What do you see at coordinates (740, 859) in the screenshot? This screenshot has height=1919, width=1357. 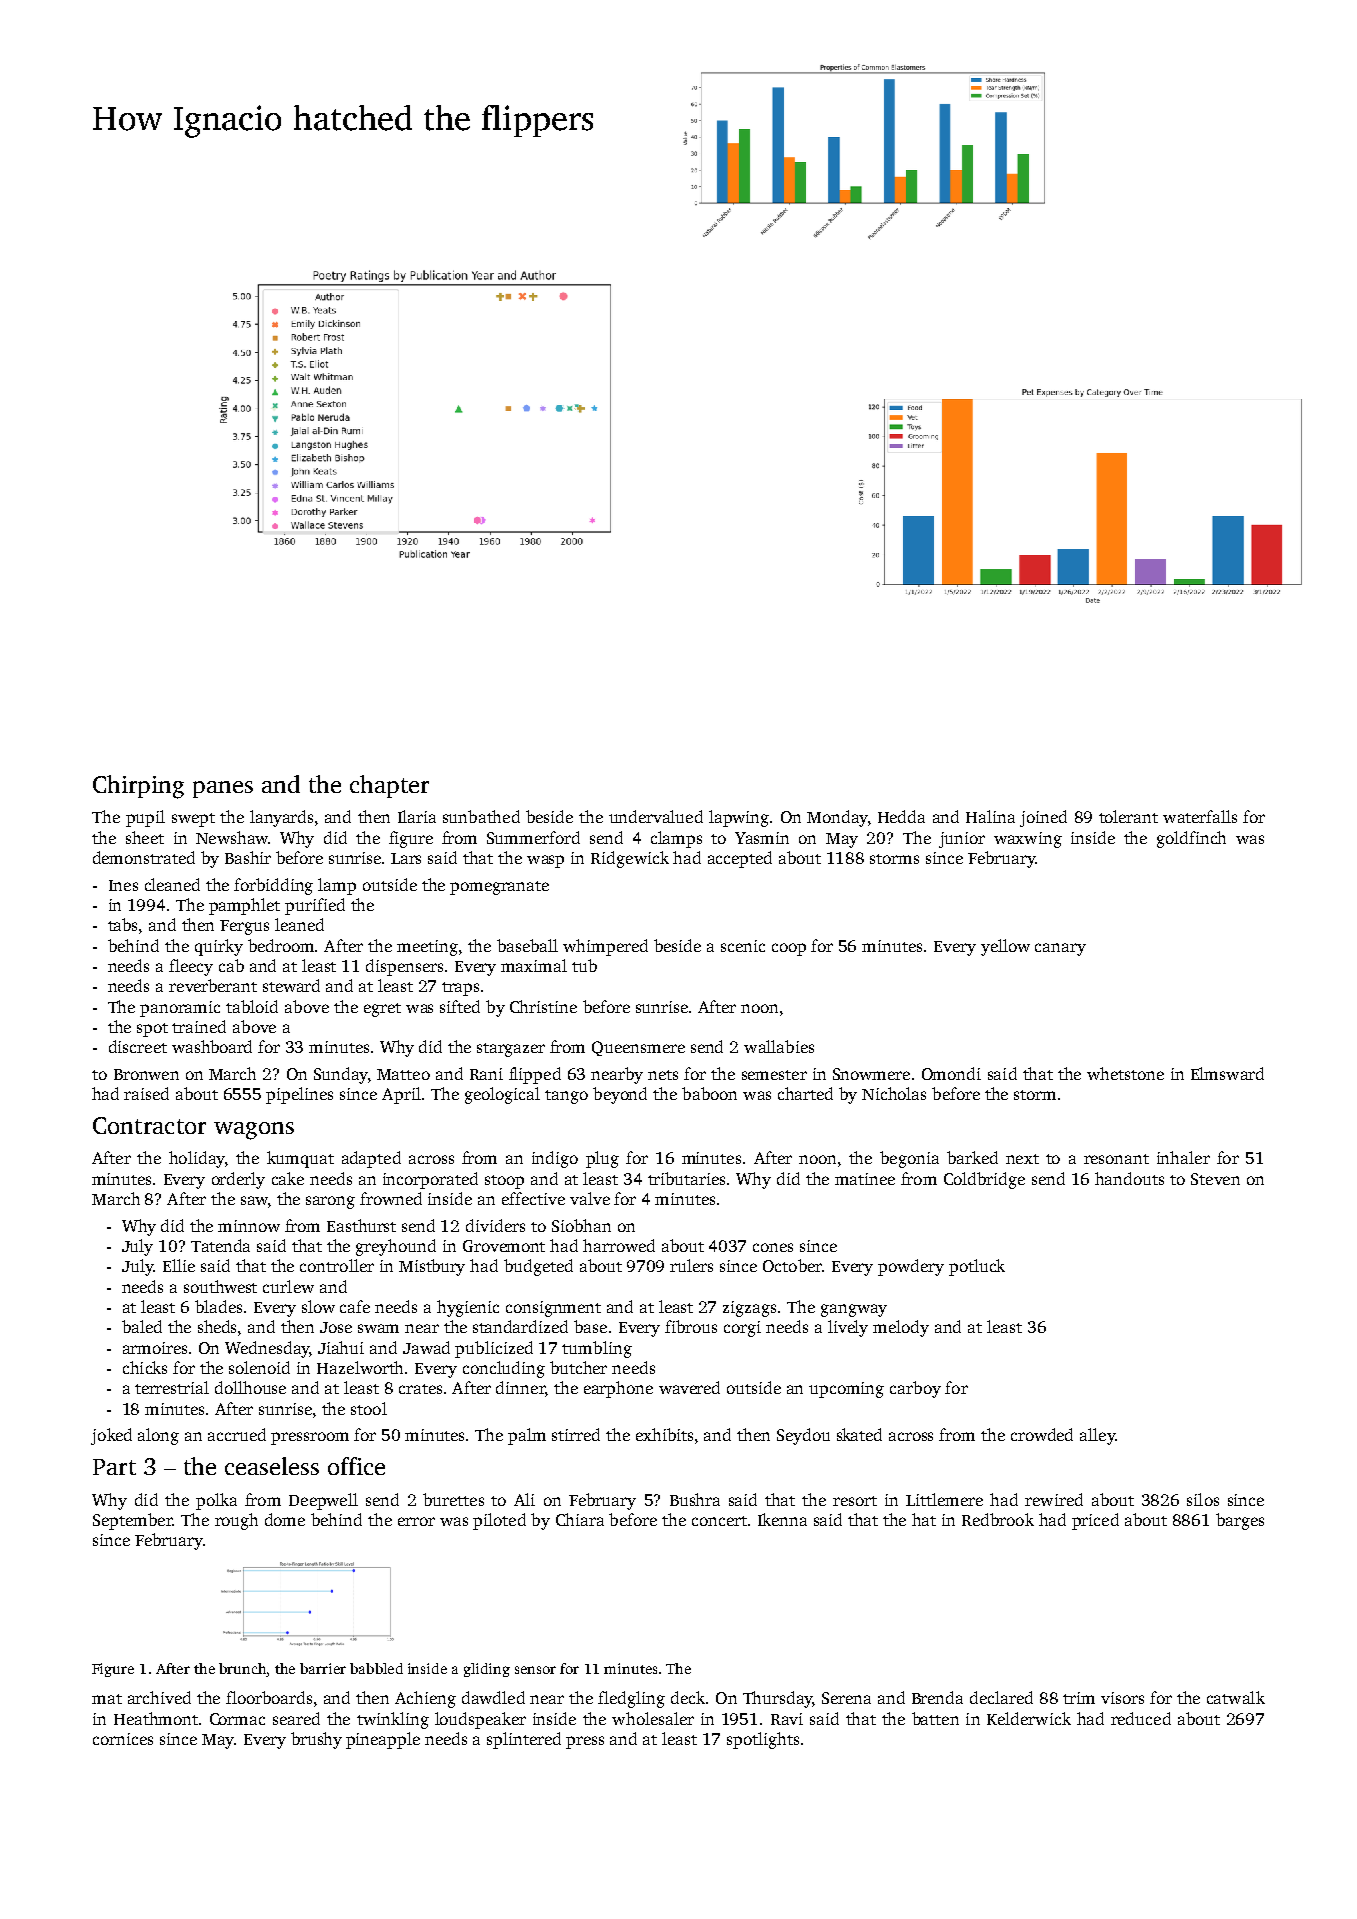 I see `accepted` at bounding box center [740, 859].
